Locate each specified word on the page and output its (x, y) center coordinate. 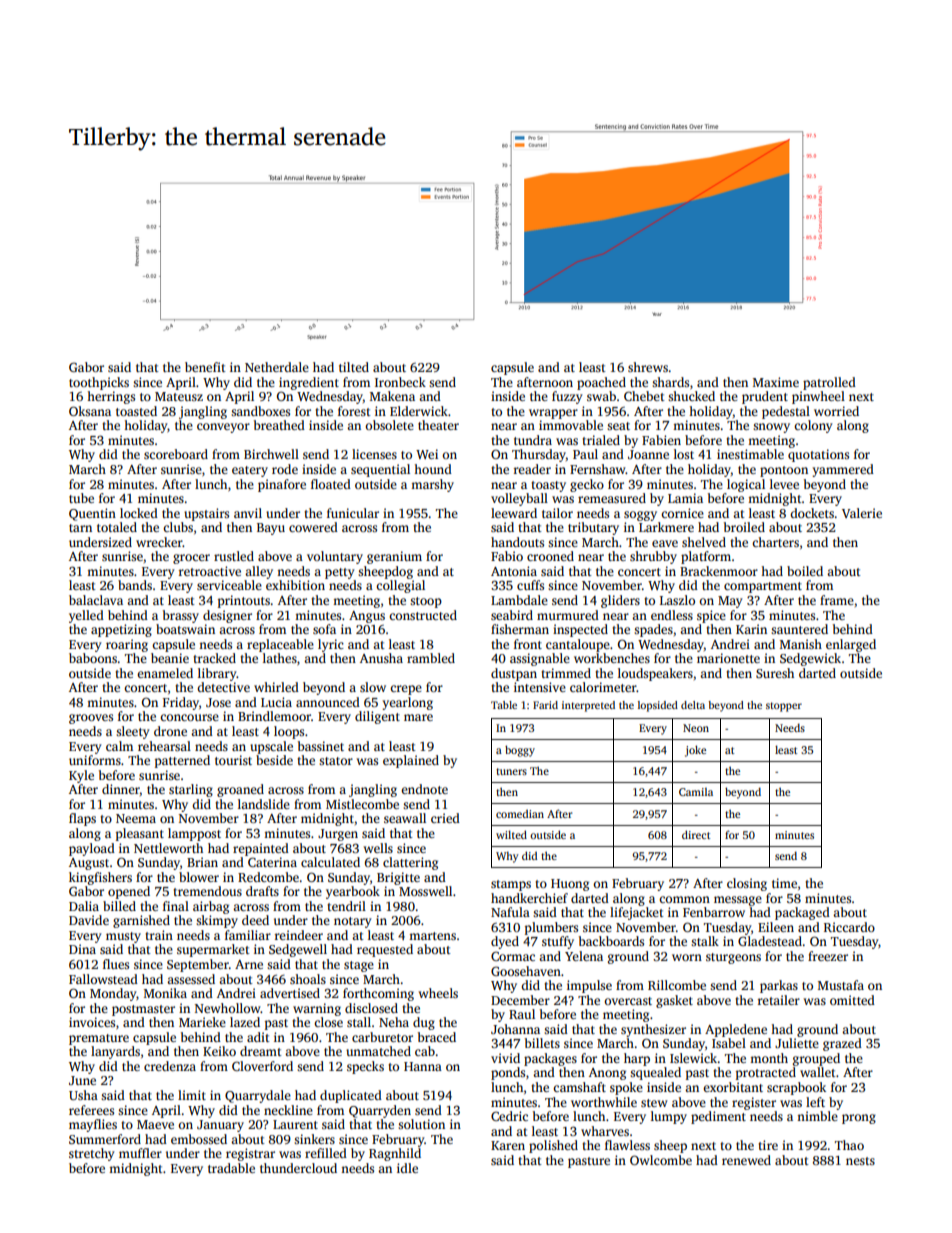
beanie (170, 658)
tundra (533, 440)
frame (837, 600)
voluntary (335, 557)
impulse (589, 986)
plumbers (551, 928)
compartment (763, 587)
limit (192, 1095)
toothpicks (99, 383)
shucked (691, 396)
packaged (802, 913)
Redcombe (268, 877)
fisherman (520, 629)
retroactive (210, 571)
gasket (674, 1001)
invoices (92, 1022)
